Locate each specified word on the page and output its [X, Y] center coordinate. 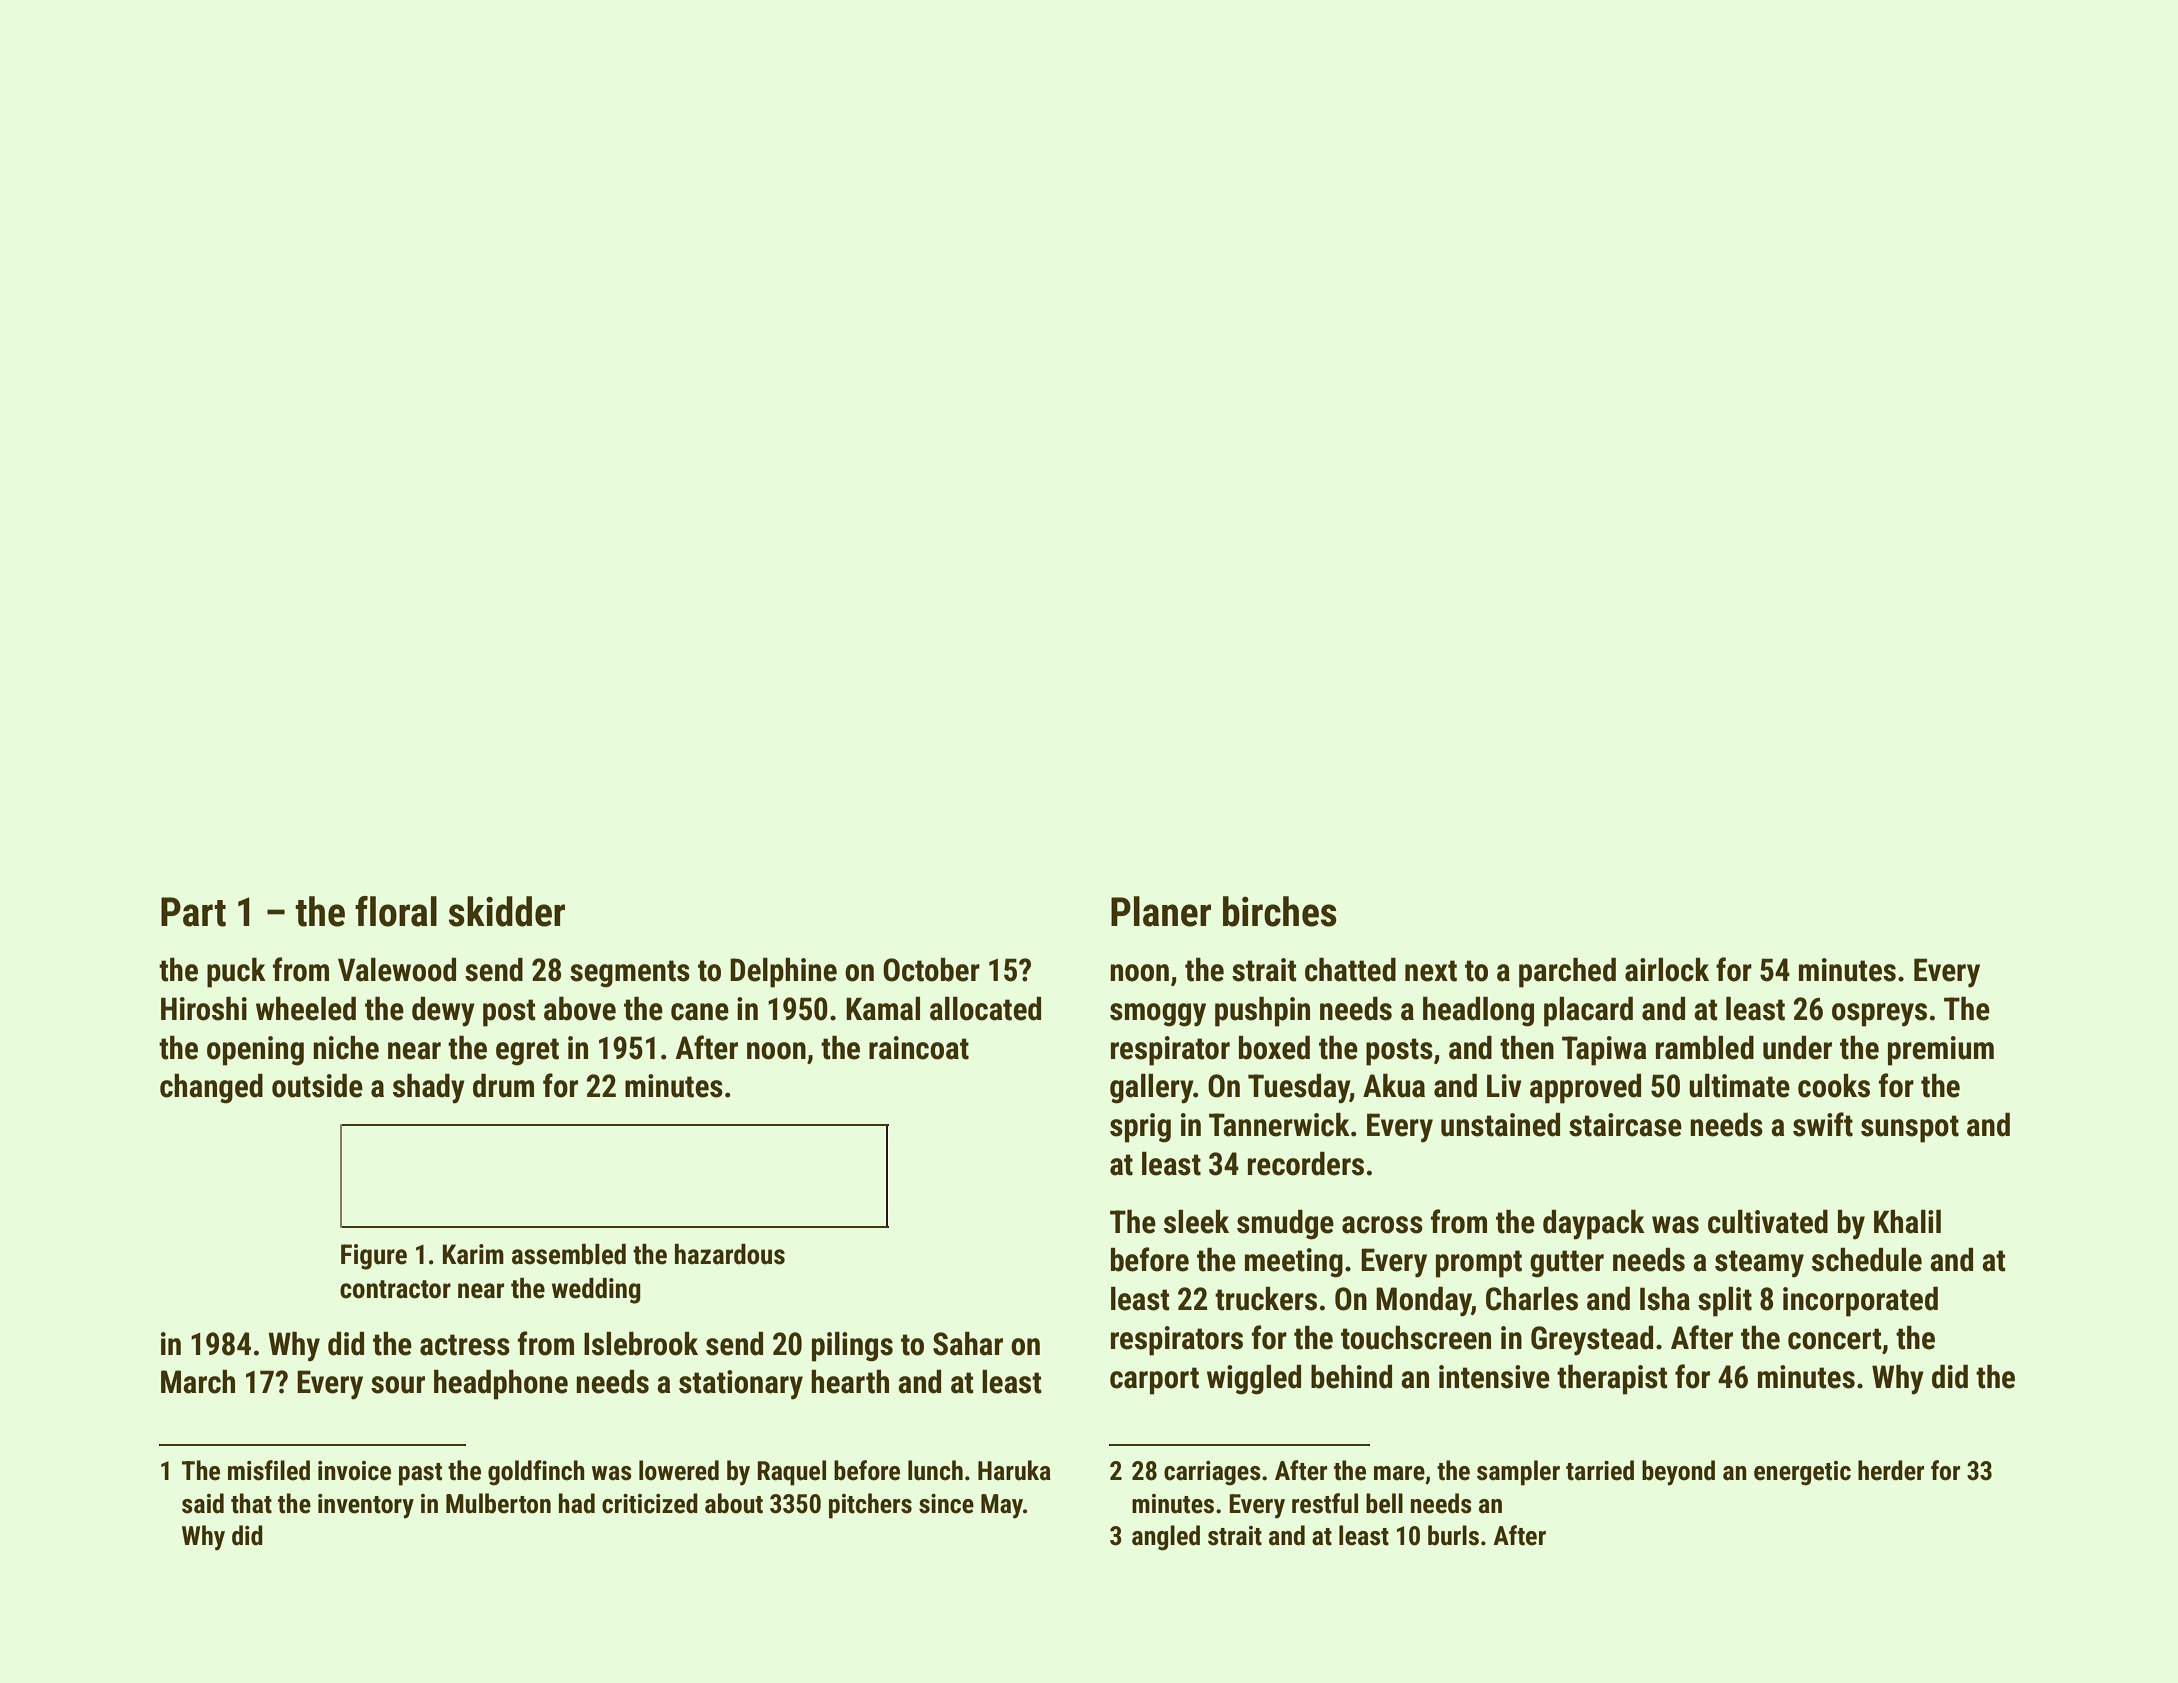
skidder [507, 911]
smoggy [1158, 1015]
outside [317, 1086]
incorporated [1860, 1302]
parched [1567, 973]
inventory [366, 1506]
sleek [1196, 1222]
